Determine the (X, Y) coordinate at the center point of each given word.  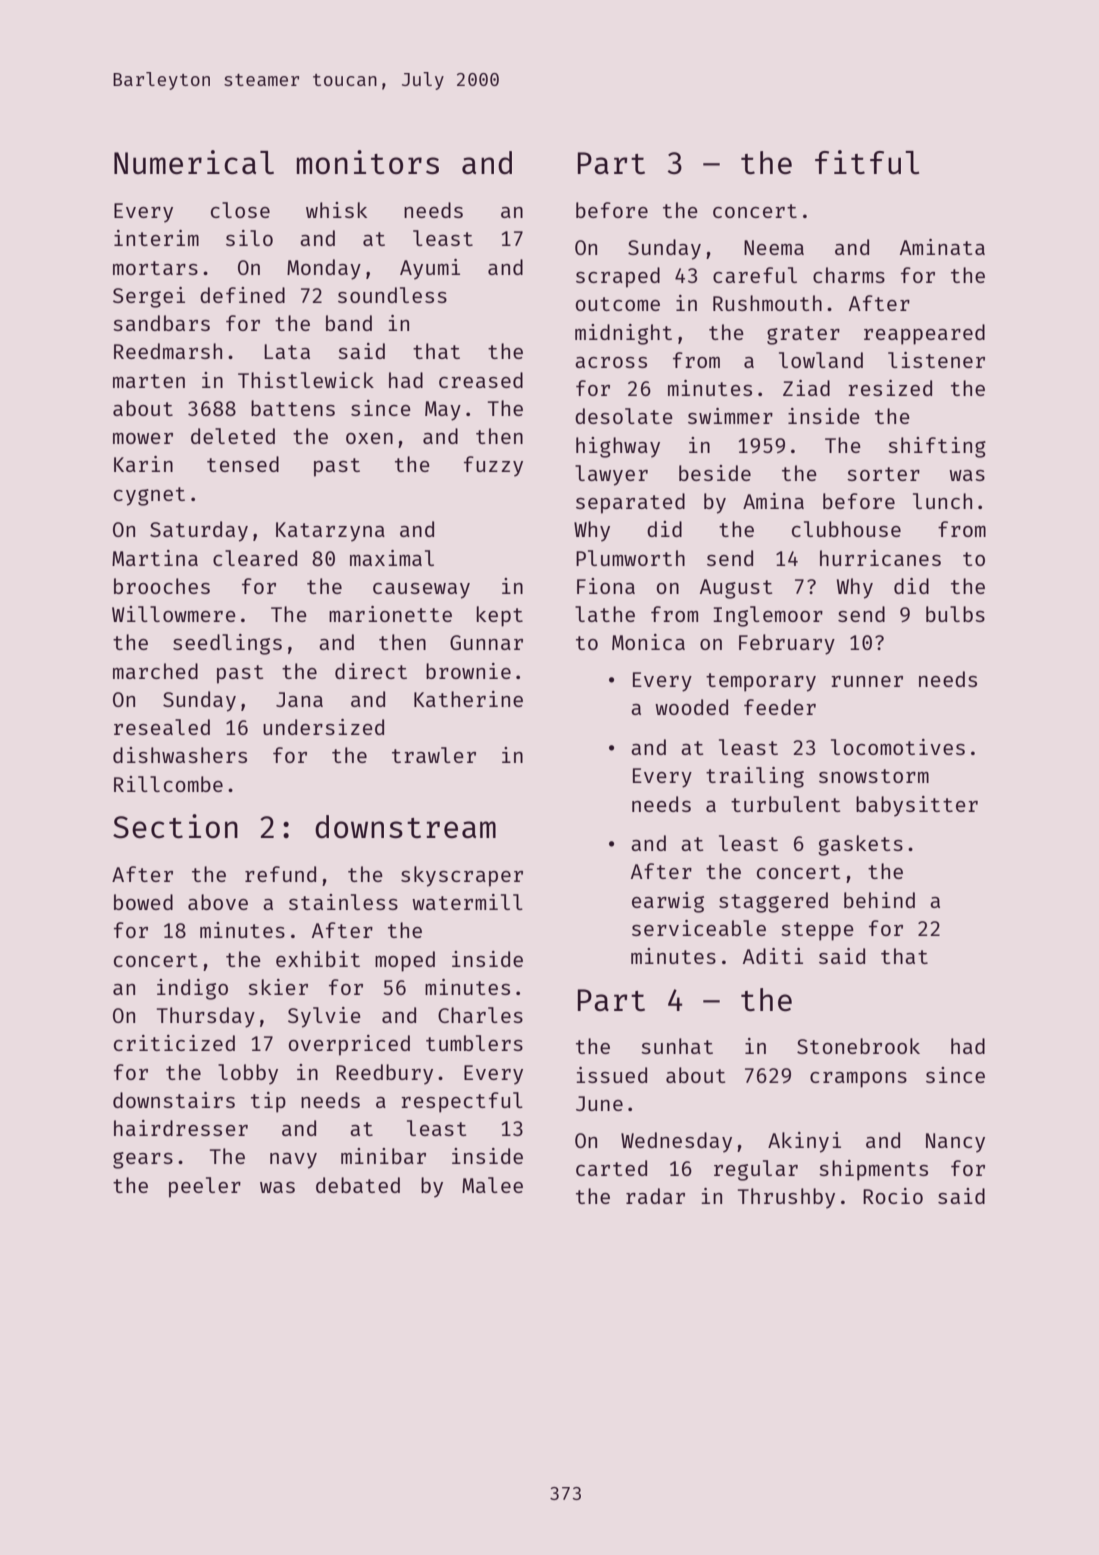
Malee (492, 1185)
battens (293, 408)
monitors (368, 162)
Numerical (194, 162)
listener (936, 360)
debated (358, 1185)
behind (879, 900)
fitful (867, 162)
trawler (434, 755)
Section (175, 826)
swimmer (730, 416)
